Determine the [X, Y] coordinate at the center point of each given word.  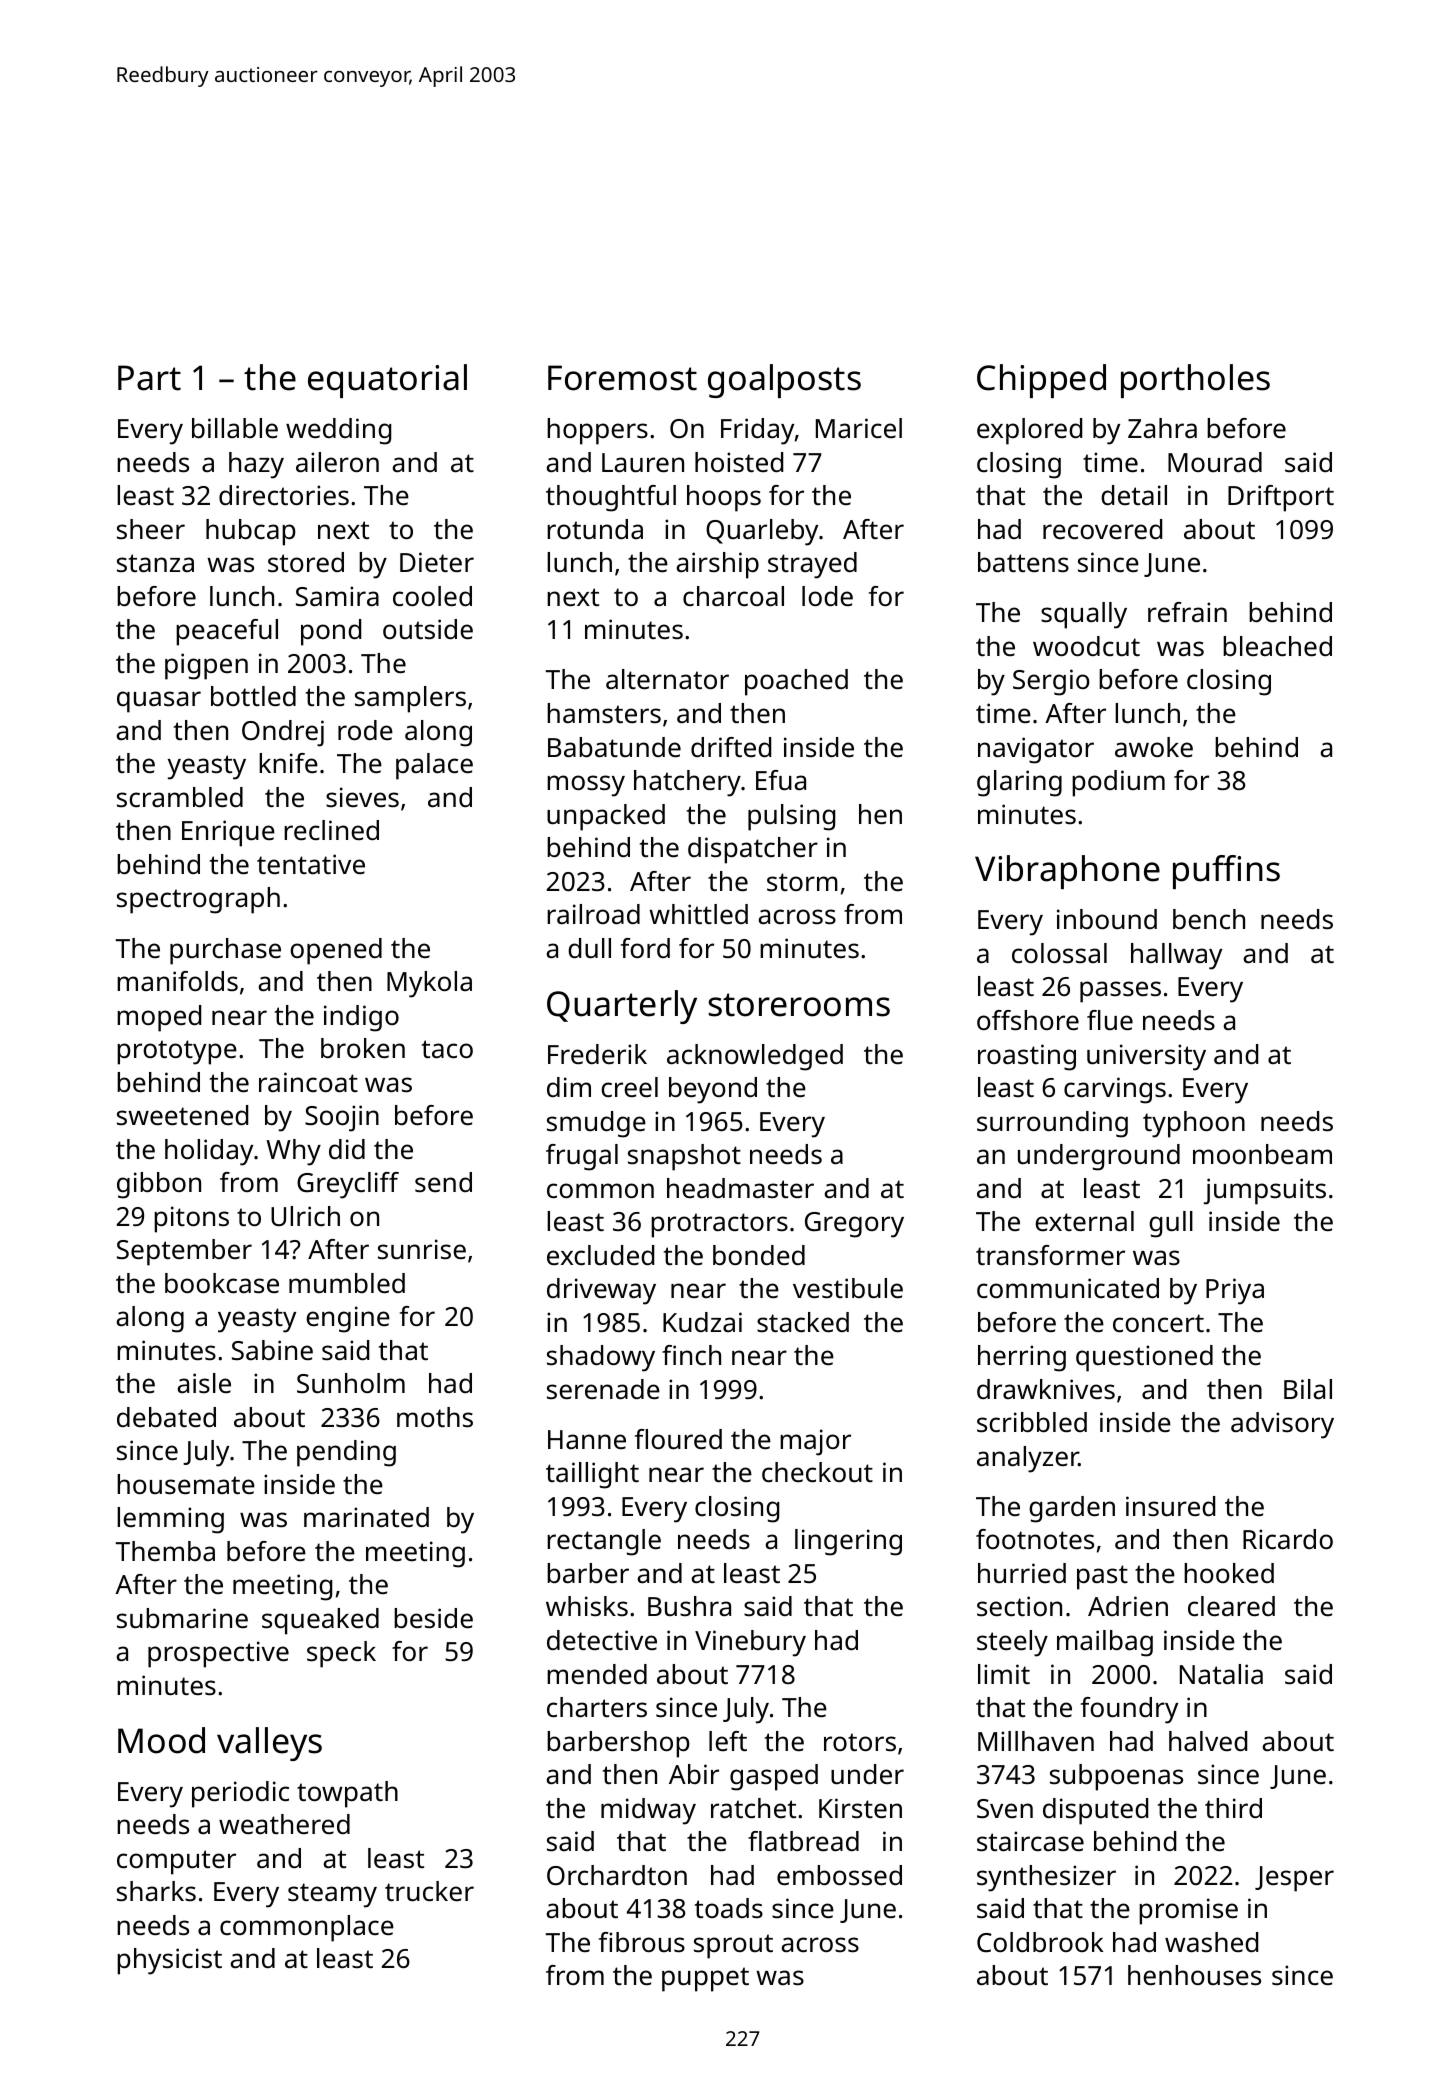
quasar [159, 702]
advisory [1282, 1425]
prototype [177, 1052]
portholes [1195, 381]
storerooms [799, 1005]
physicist [169, 1961]
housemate [186, 1484]
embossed [839, 1875]
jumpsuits [1265, 1191]
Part [149, 378]
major [815, 1442]
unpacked [606, 817]
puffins [1226, 872]
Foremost [622, 378]
